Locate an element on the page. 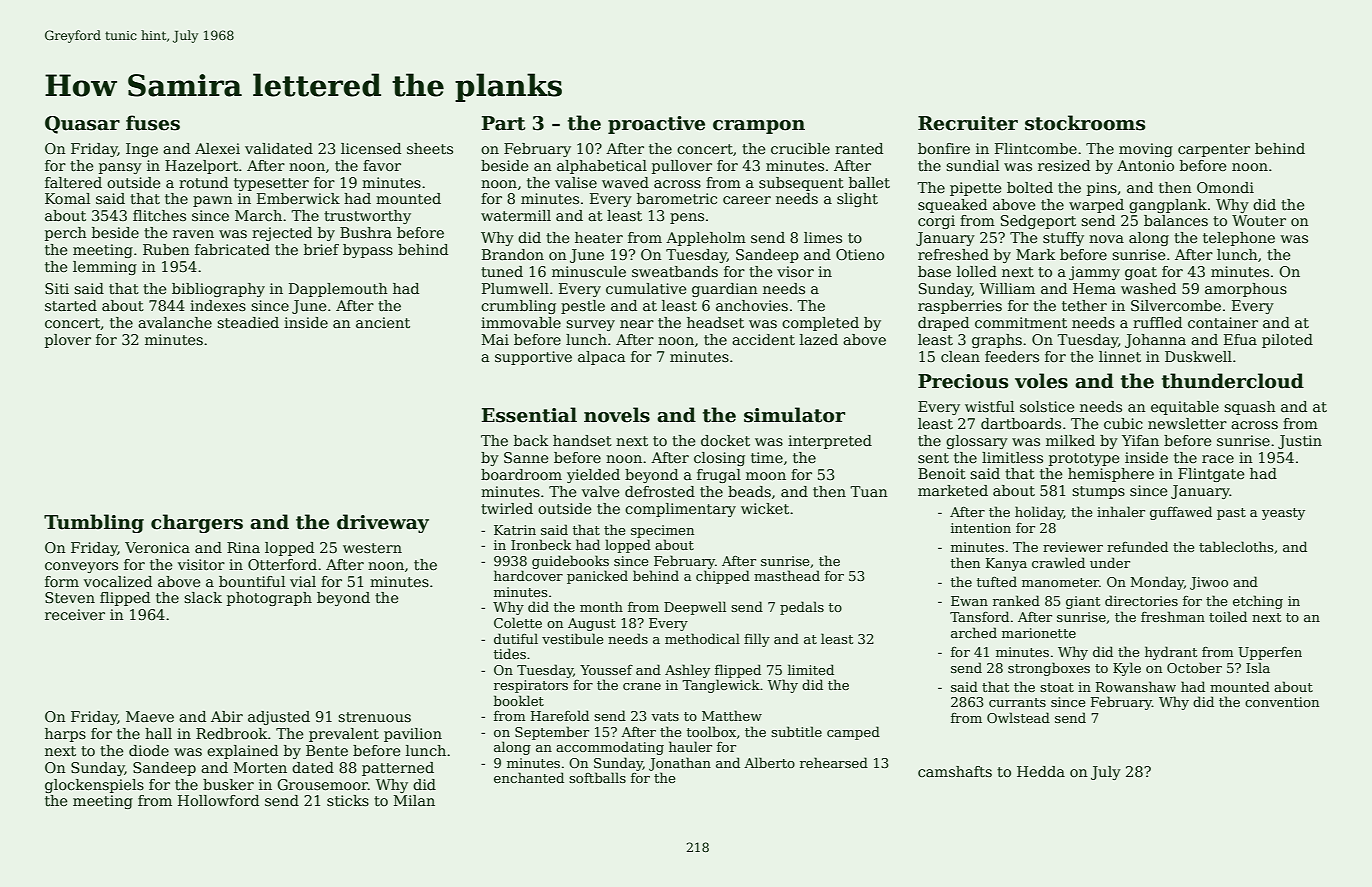  cubic is located at coordinates (1123, 423).
